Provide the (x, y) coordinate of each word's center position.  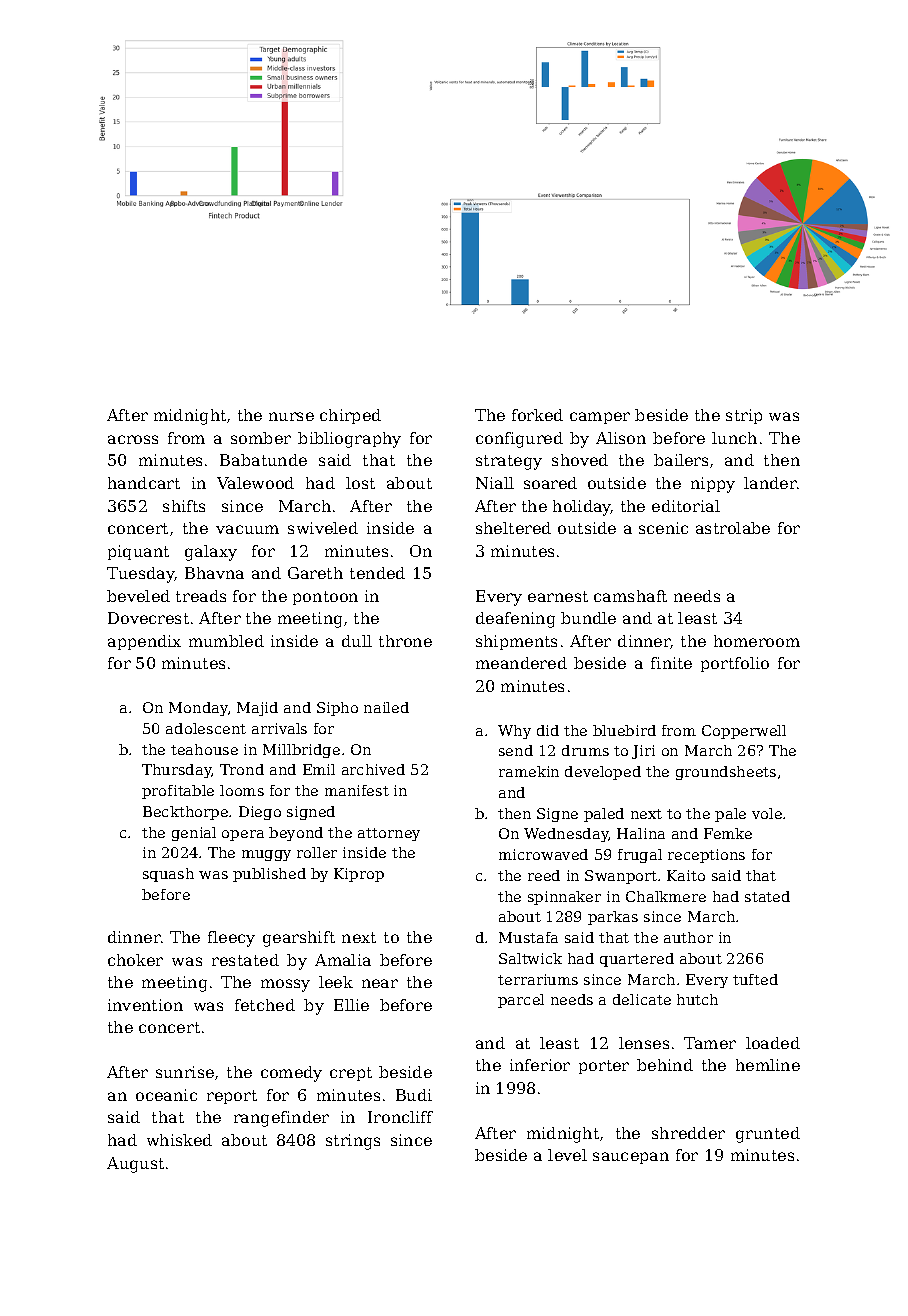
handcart (144, 483)
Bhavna (214, 573)
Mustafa (528, 937)
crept (351, 1074)
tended (377, 573)
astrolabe (733, 528)
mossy (285, 985)
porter (604, 1067)
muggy (266, 855)
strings (353, 1142)
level (567, 1155)
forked (537, 415)
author (688, 937)
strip (744, 416)
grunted (768, 1135)
